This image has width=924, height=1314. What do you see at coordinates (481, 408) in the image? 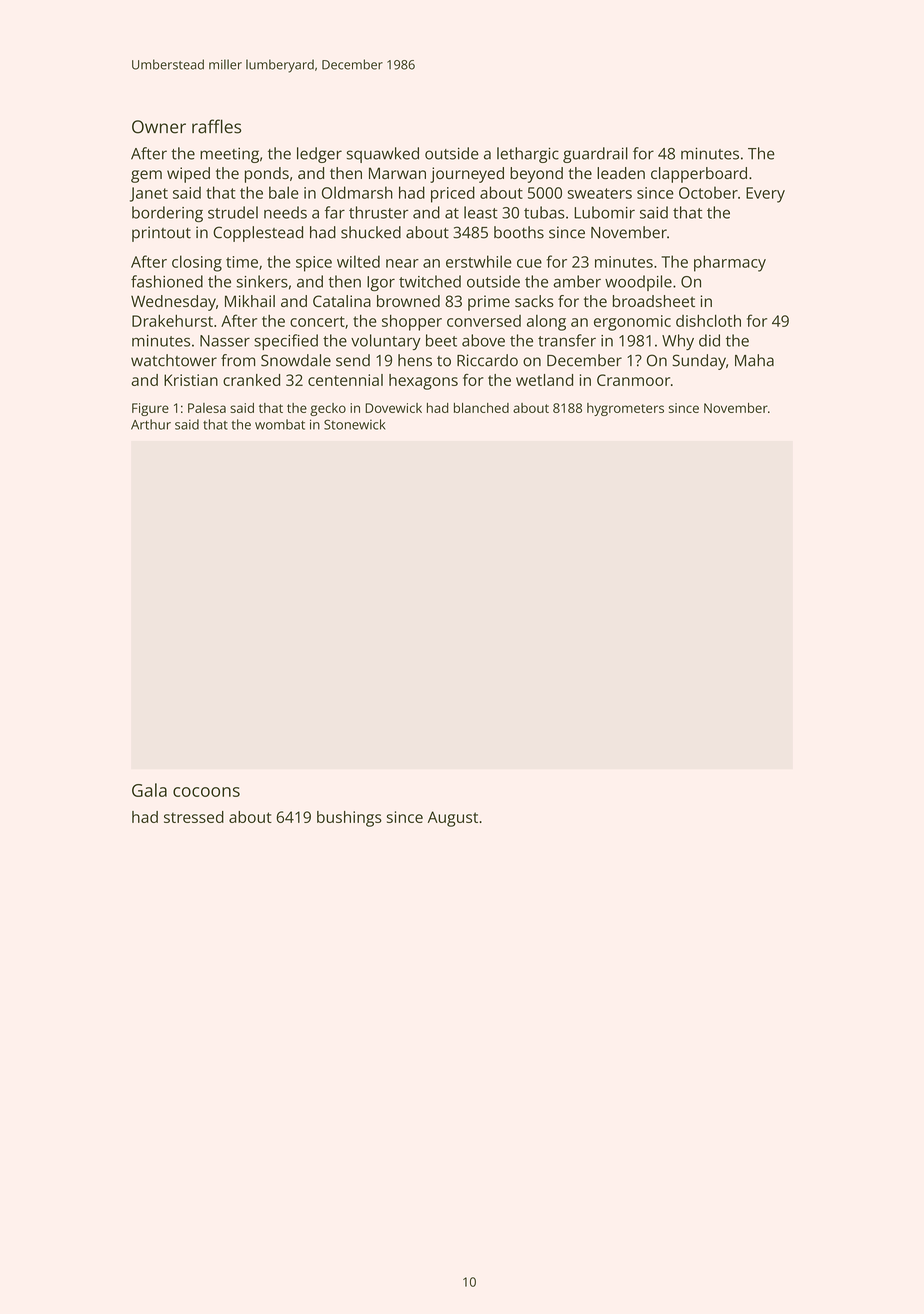
I see `blanched` at bounding box center [481, 408].
